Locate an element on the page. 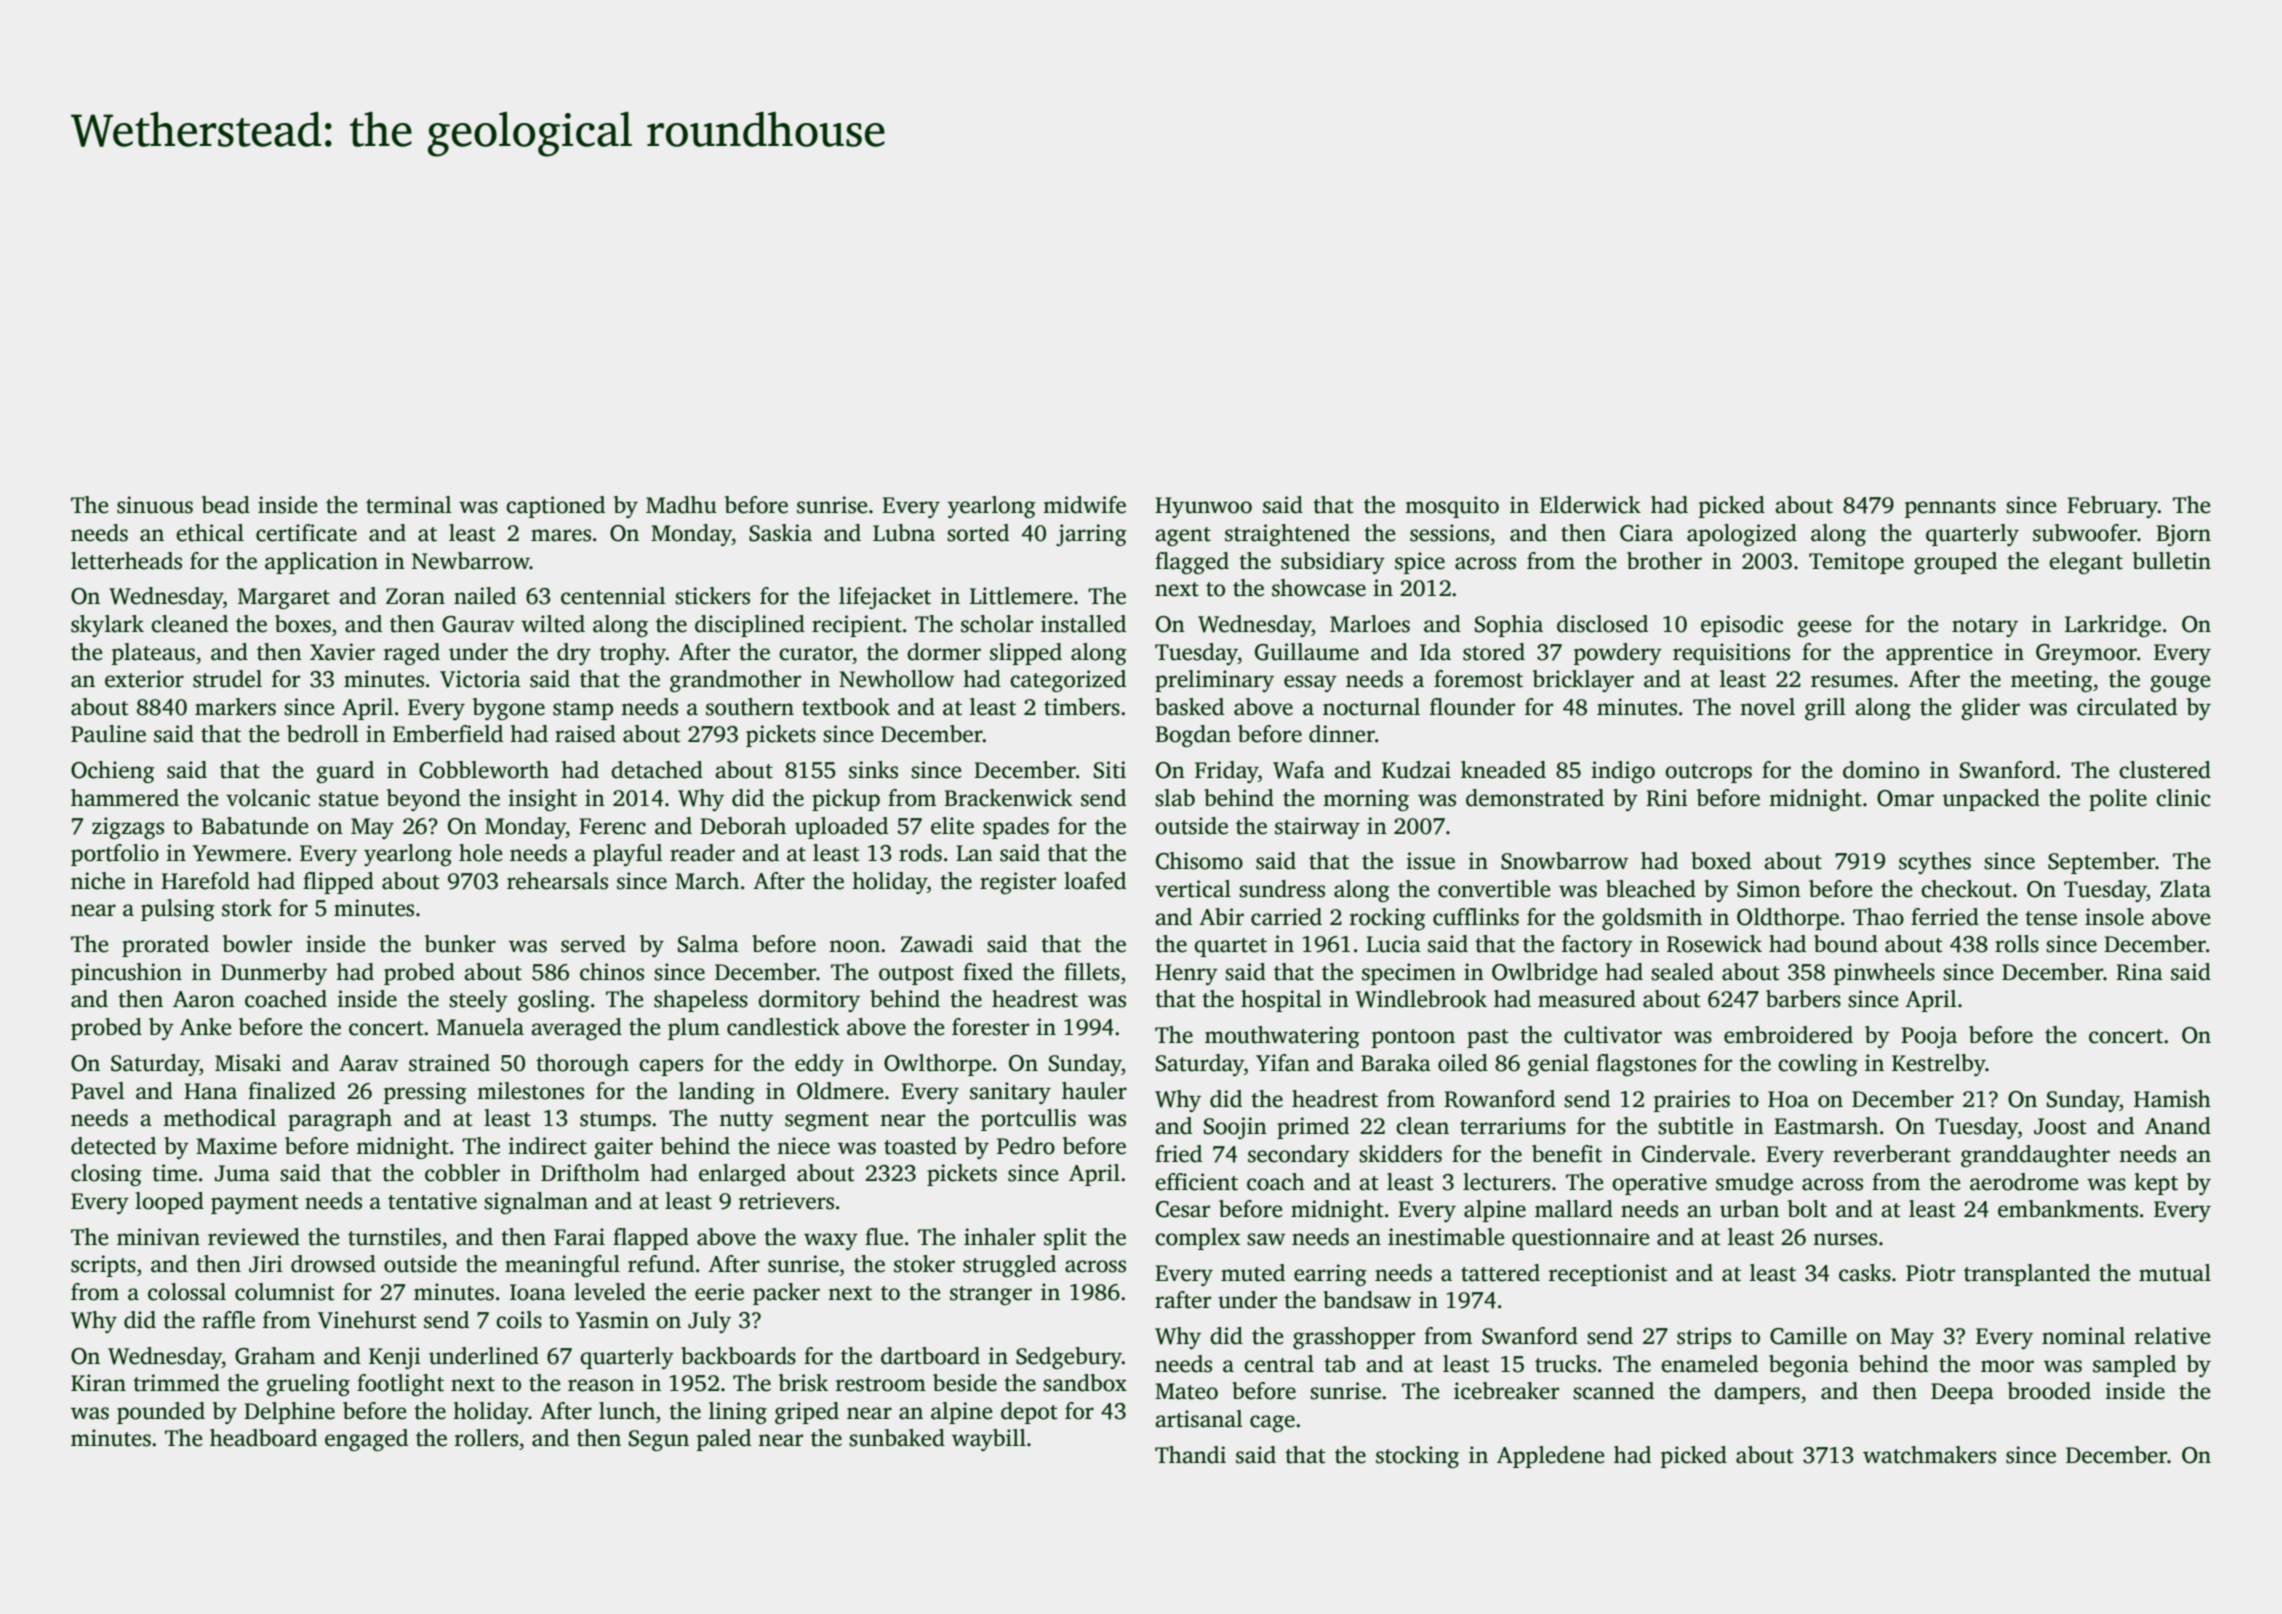 This image has height=1614, width=2282. Manuela is located at coordinates (480, 1027).
